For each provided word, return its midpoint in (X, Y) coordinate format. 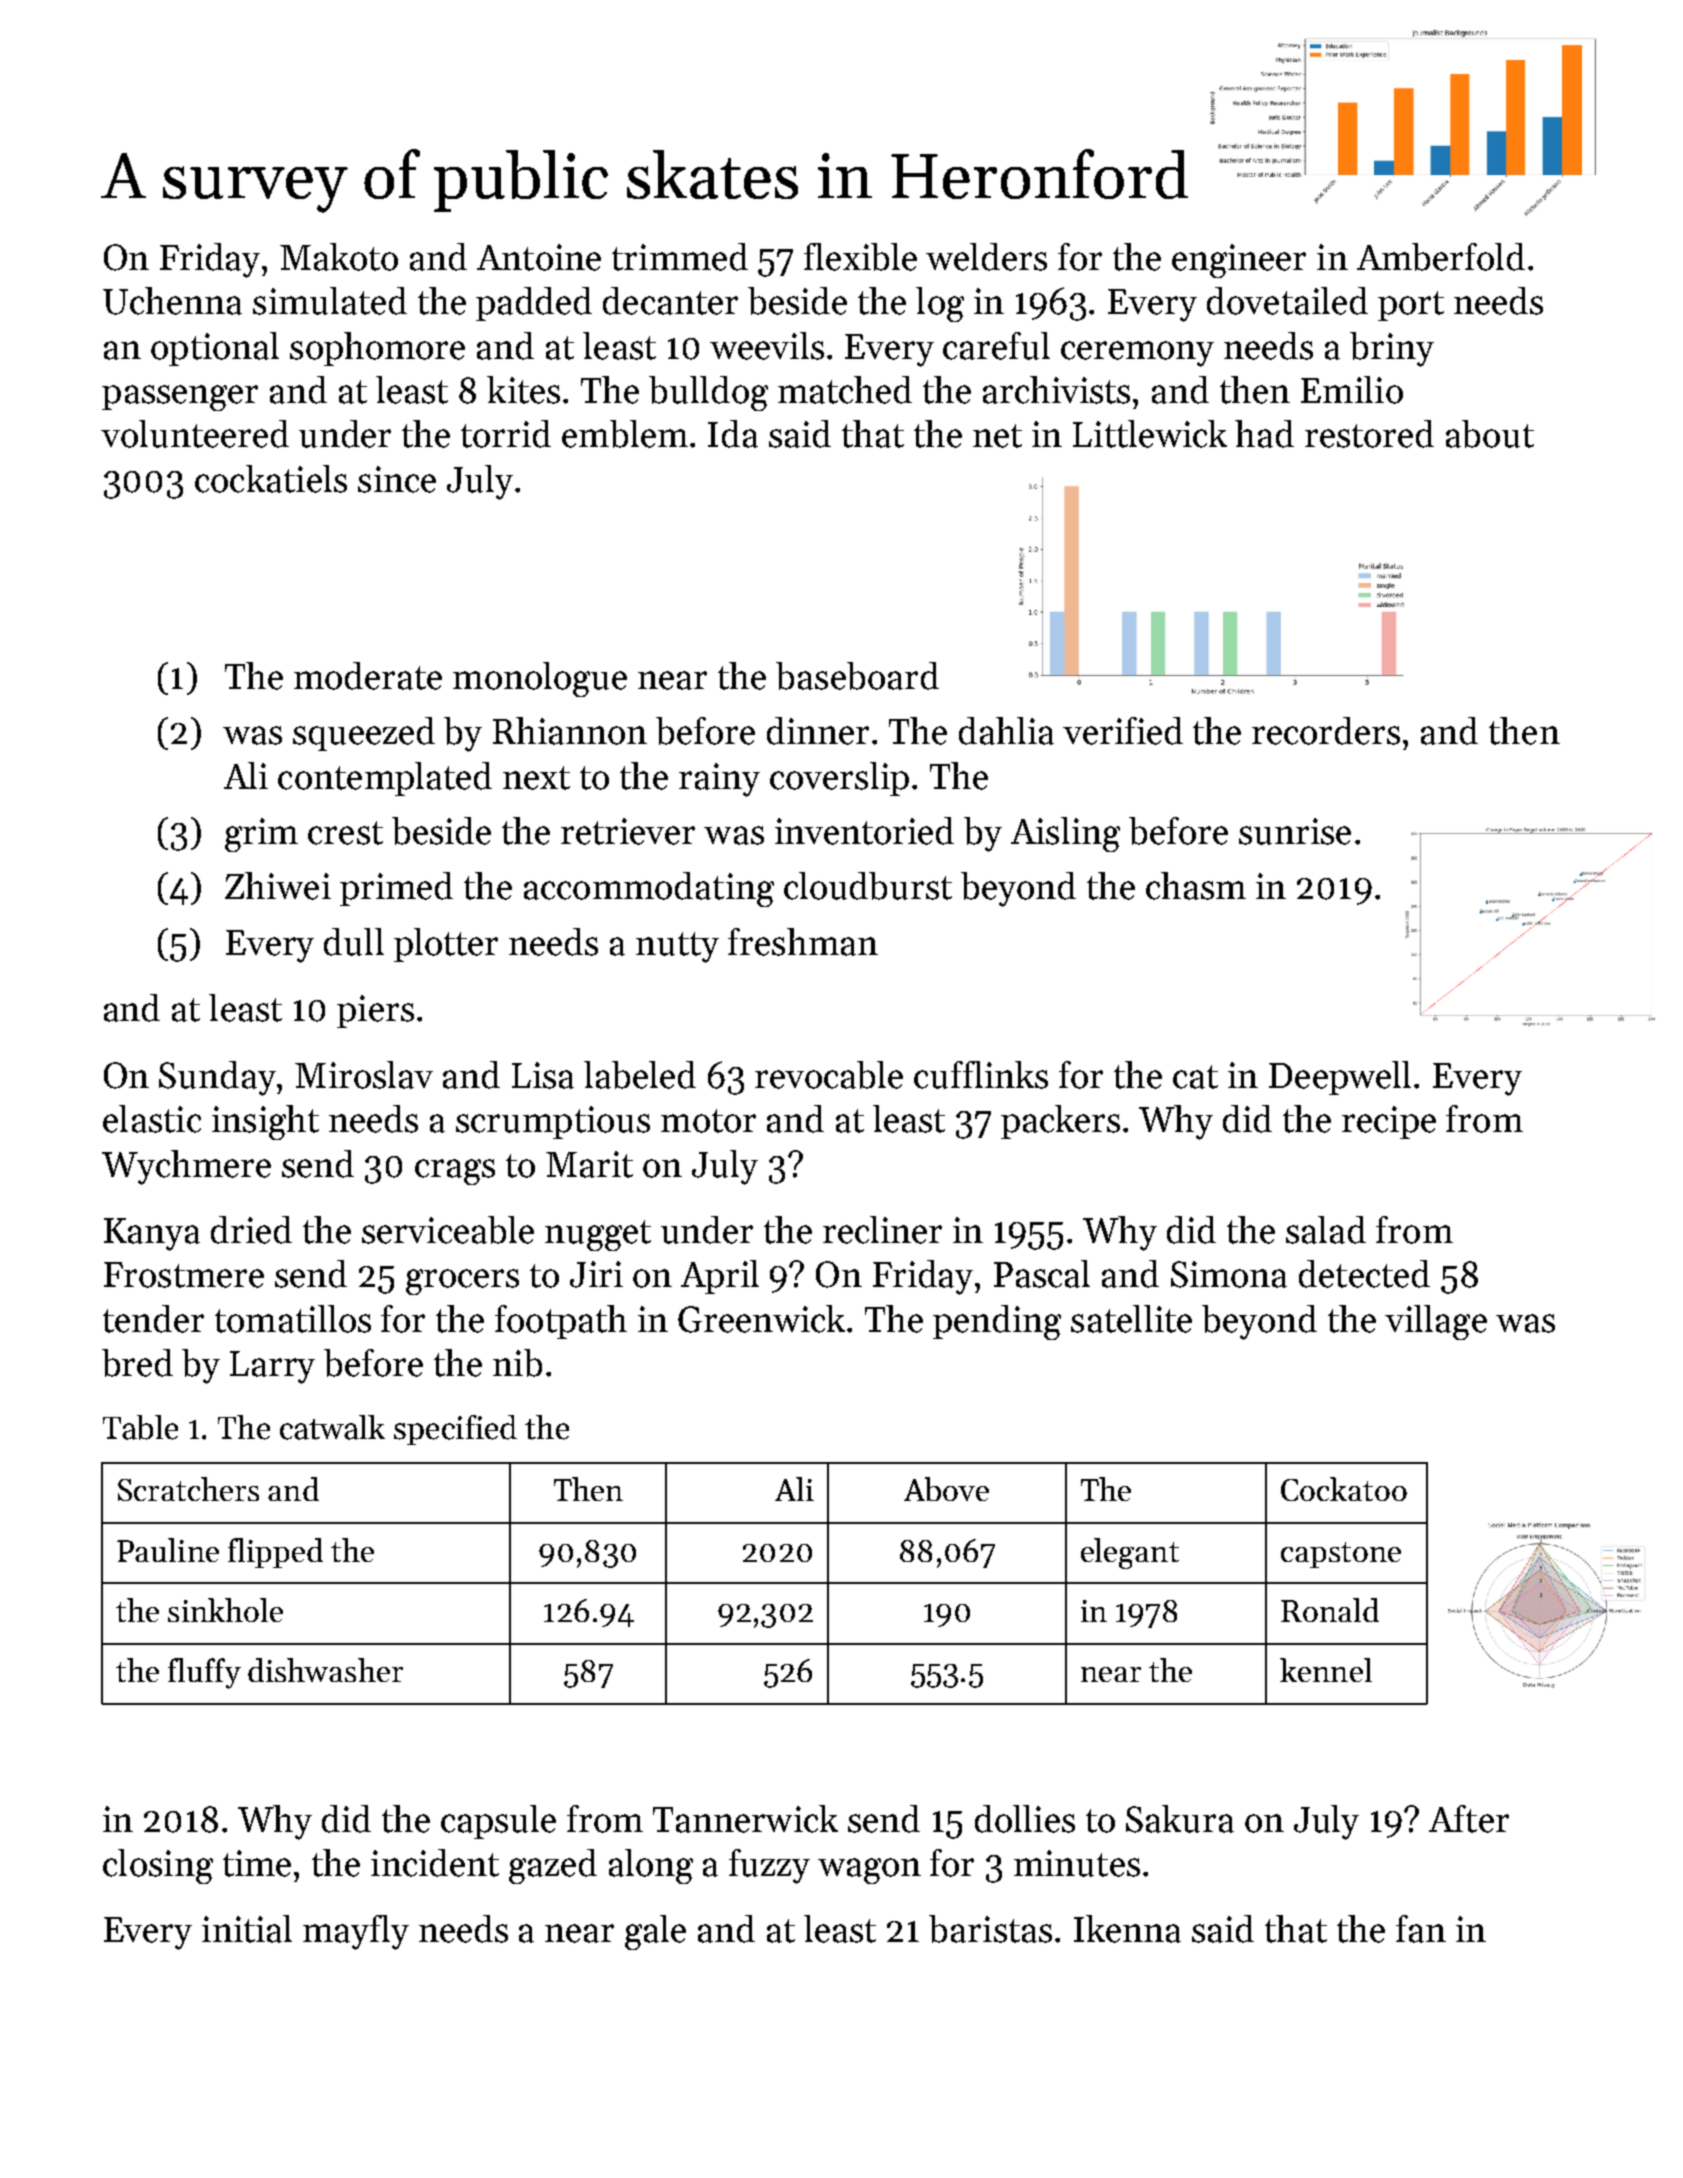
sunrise (1295, 831)
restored (1369, 434)
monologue (540, 679)
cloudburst (868, 886)
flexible (860, 257)
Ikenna (1127, 1929)
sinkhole (225, 1610)
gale (655, 1932)
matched (845, 390)
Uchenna (172, 301)
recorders (1326, 731)
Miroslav (364, 1075)
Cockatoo (1344, 1489)
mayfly (356, 1932)
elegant (1130, 1553)
